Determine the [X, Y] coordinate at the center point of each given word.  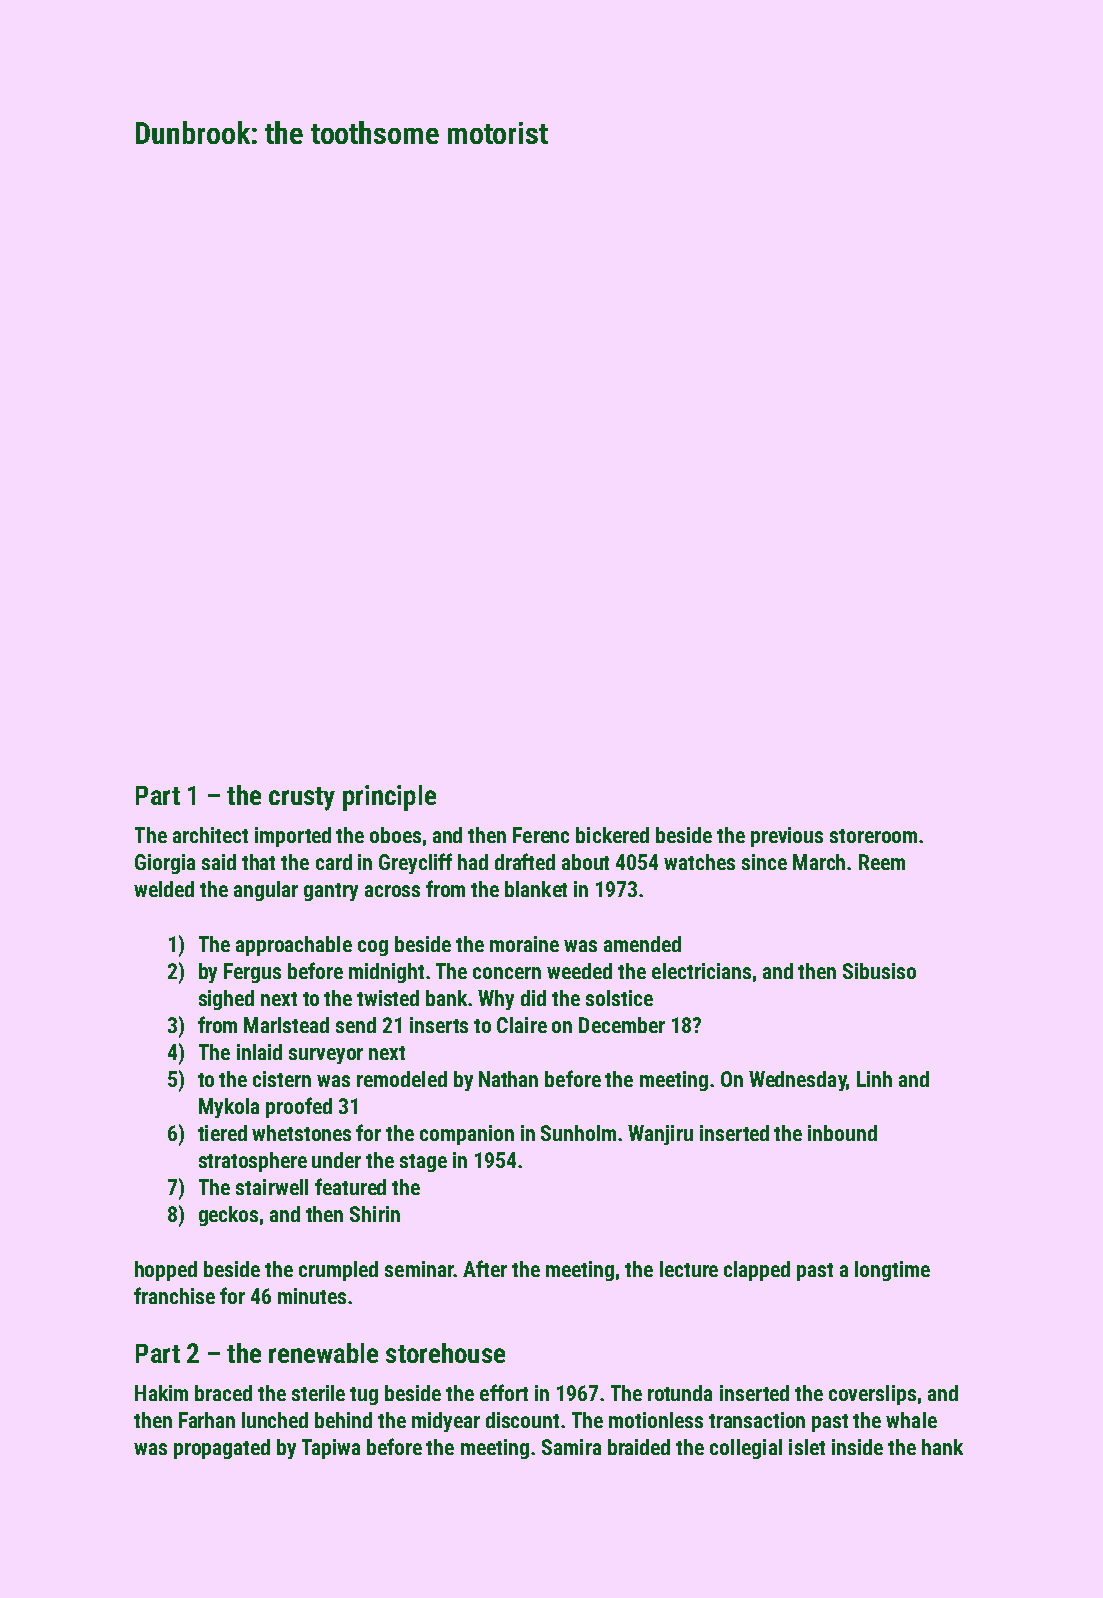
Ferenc [541, 835]
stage [423, 1163]
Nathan [508, 1079]
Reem [882, 862]
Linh [874, 1079]
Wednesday [797, 1081]
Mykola [229, 1108]
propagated [222, 1449]
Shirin [375, 1214]
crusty [302, 799]
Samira [571, 1447]
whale [911, 1420]
